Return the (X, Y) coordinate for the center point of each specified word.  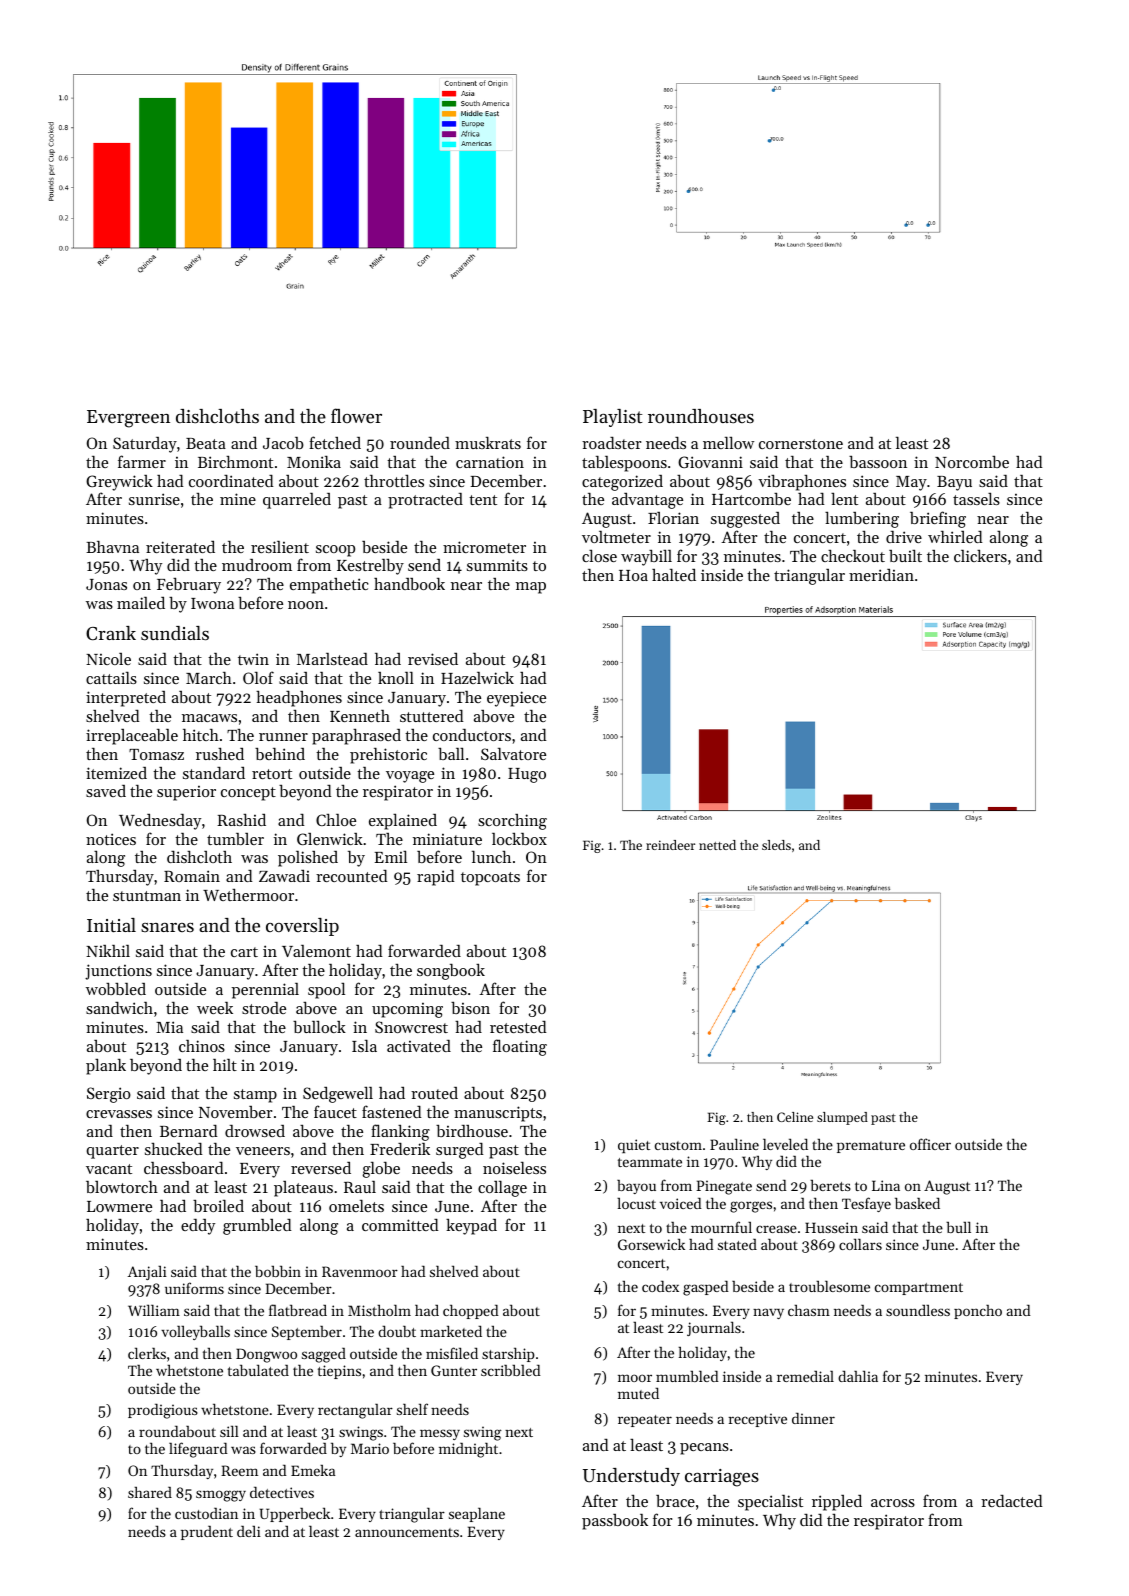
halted (674, 574)
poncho (978, 1312)
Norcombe (972, 462)
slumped (842, 1118)
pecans (704, 1449)
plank (106, 1066)
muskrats (488, 443)
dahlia (858, 1376)
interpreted (126, 699)
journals (714, 1328)
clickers (980, 555)
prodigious (163, 1411)
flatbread (298, 1310)
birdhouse (472, 1131)
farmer (142, 461)
